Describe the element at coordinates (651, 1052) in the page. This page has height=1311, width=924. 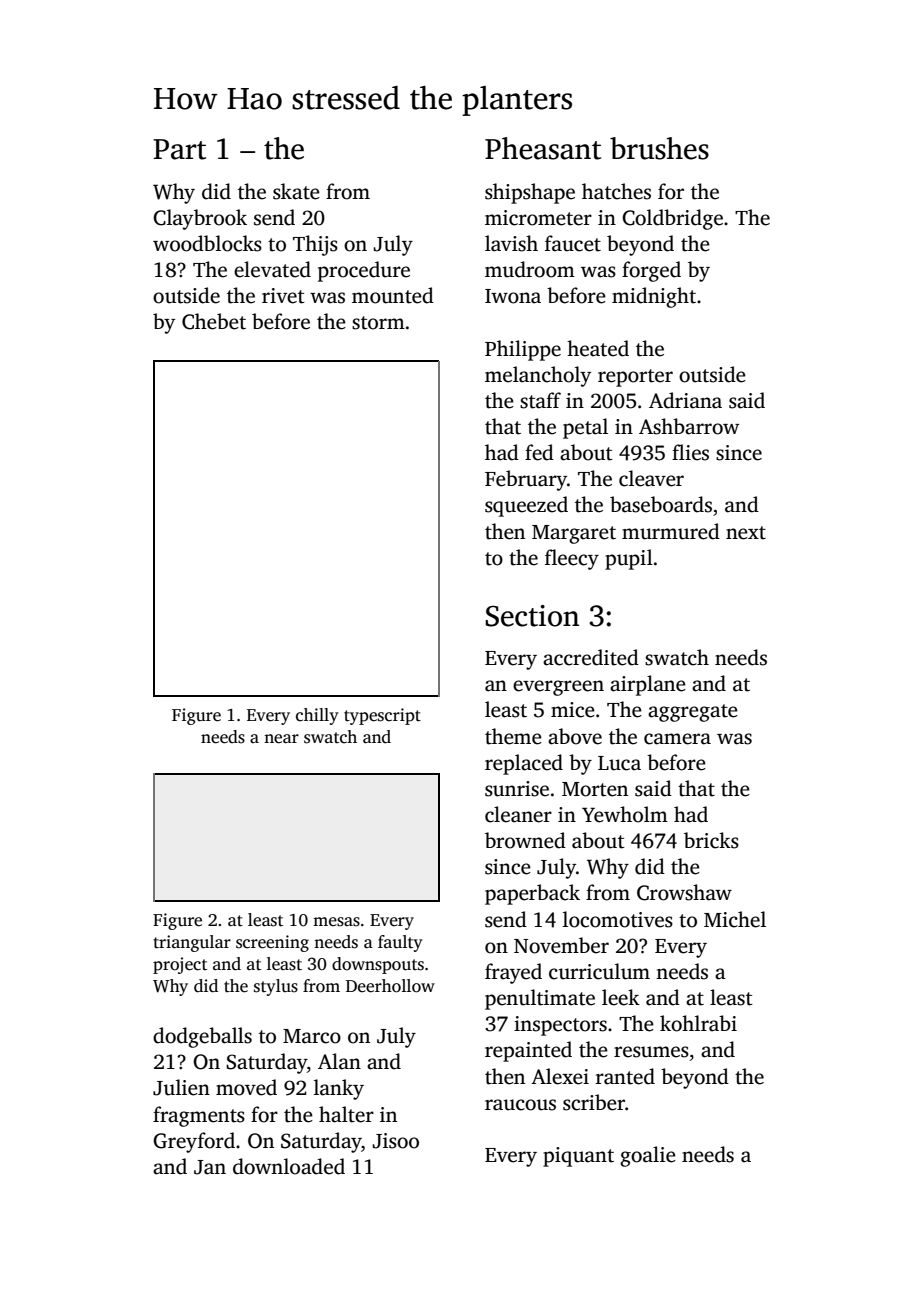
I see `resumes` at that location.
